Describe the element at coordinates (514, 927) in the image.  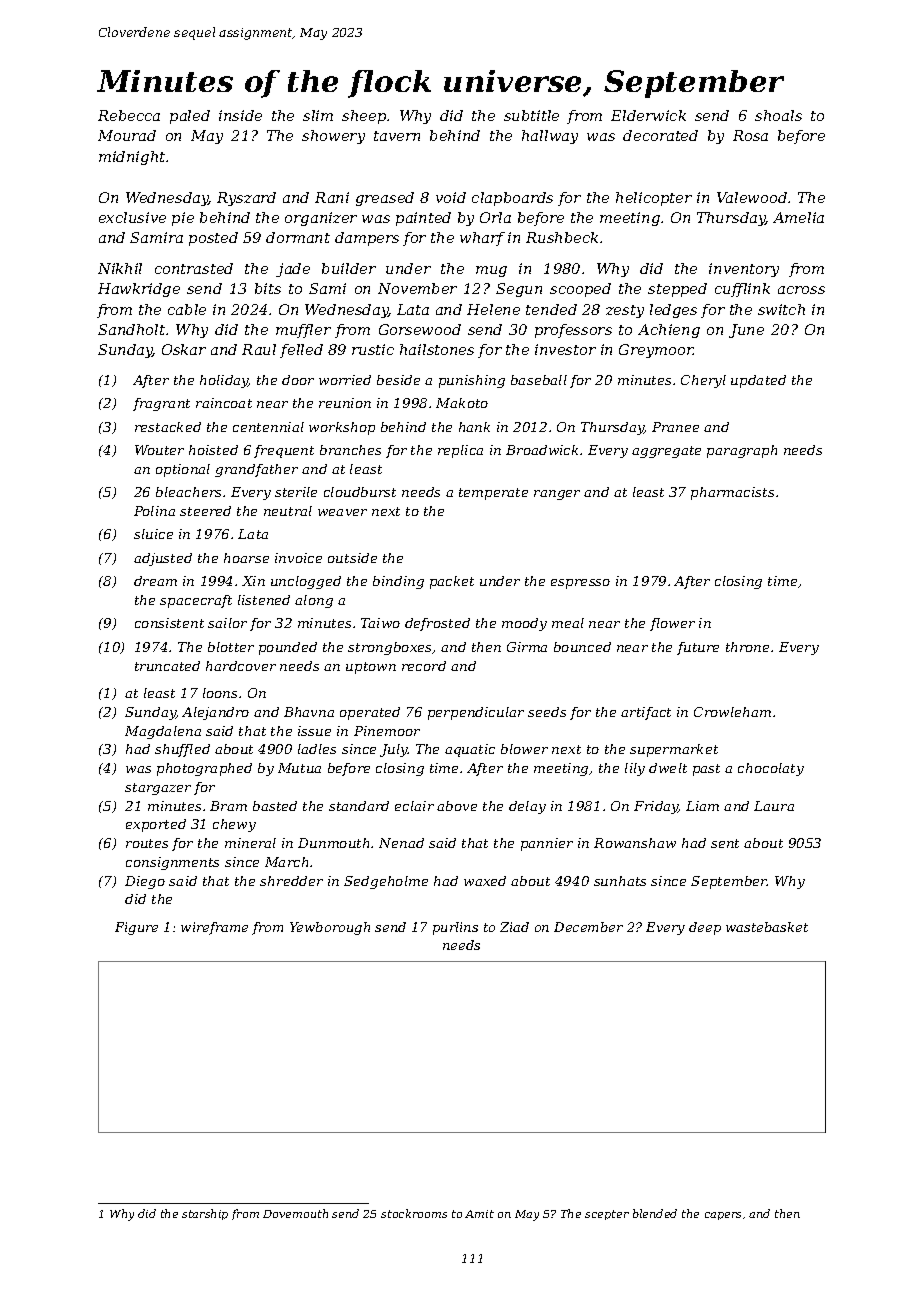
I see `Ziad` at that location.
